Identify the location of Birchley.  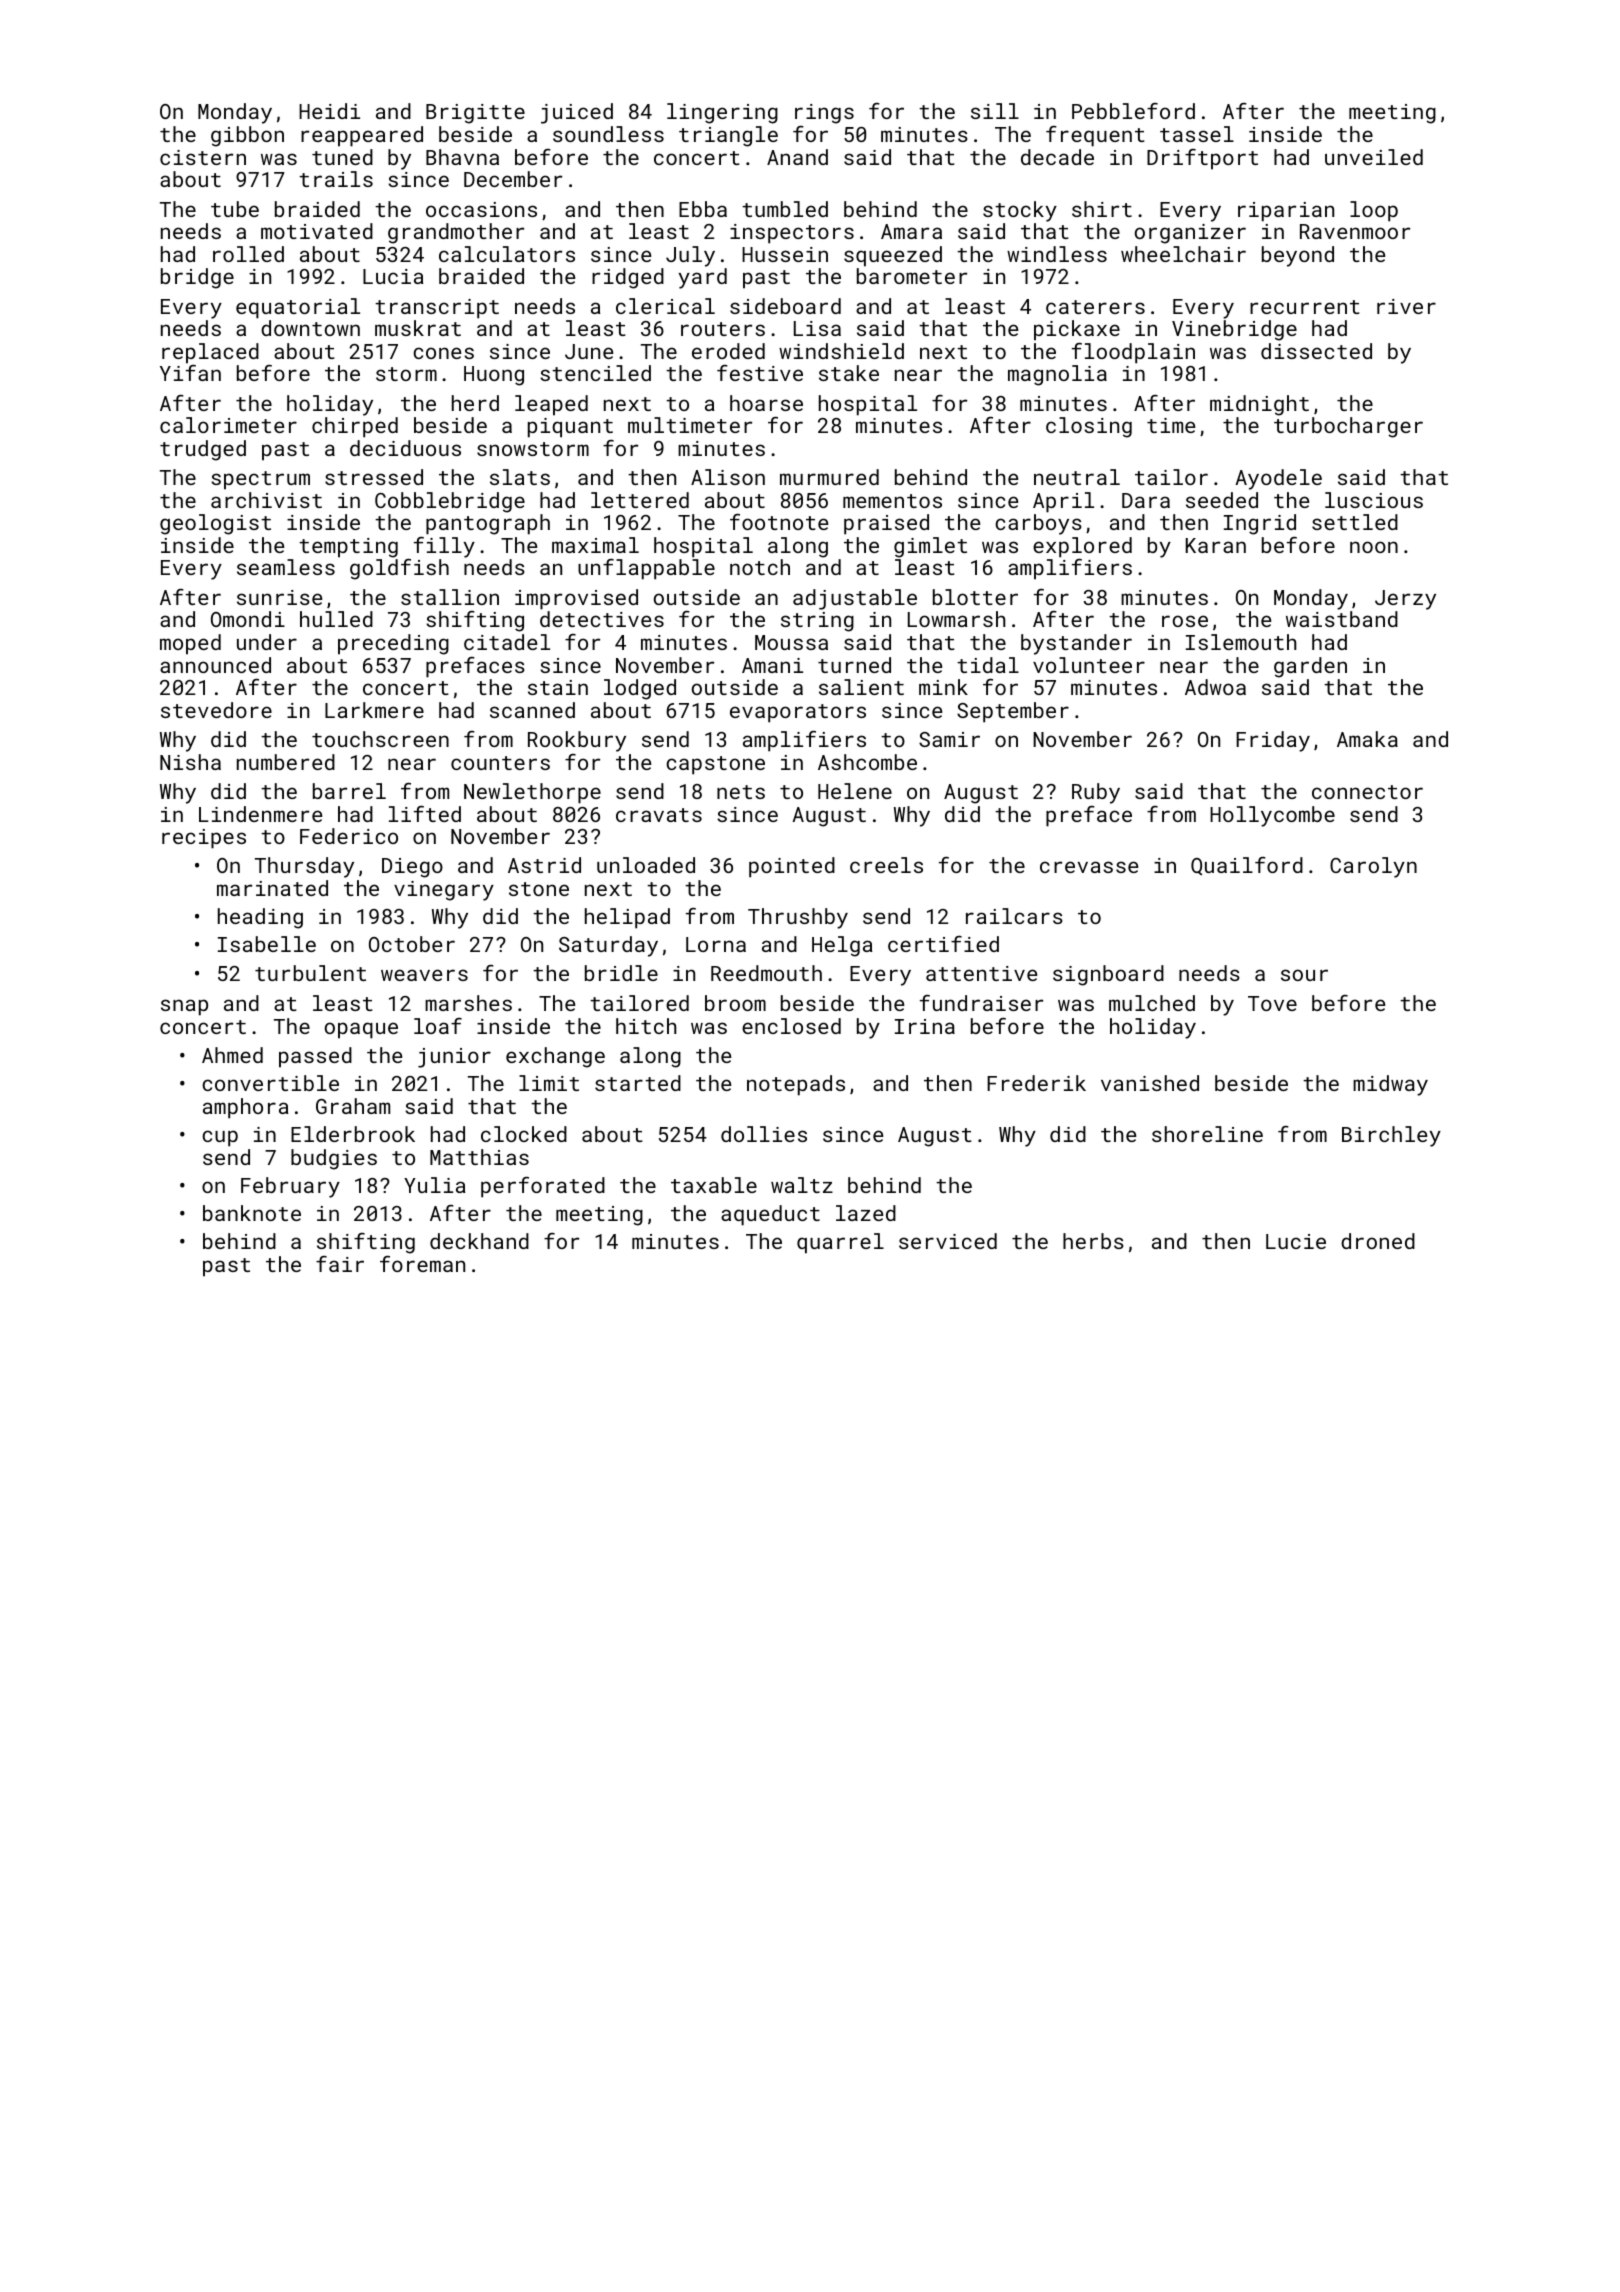
(1391, 1136).
